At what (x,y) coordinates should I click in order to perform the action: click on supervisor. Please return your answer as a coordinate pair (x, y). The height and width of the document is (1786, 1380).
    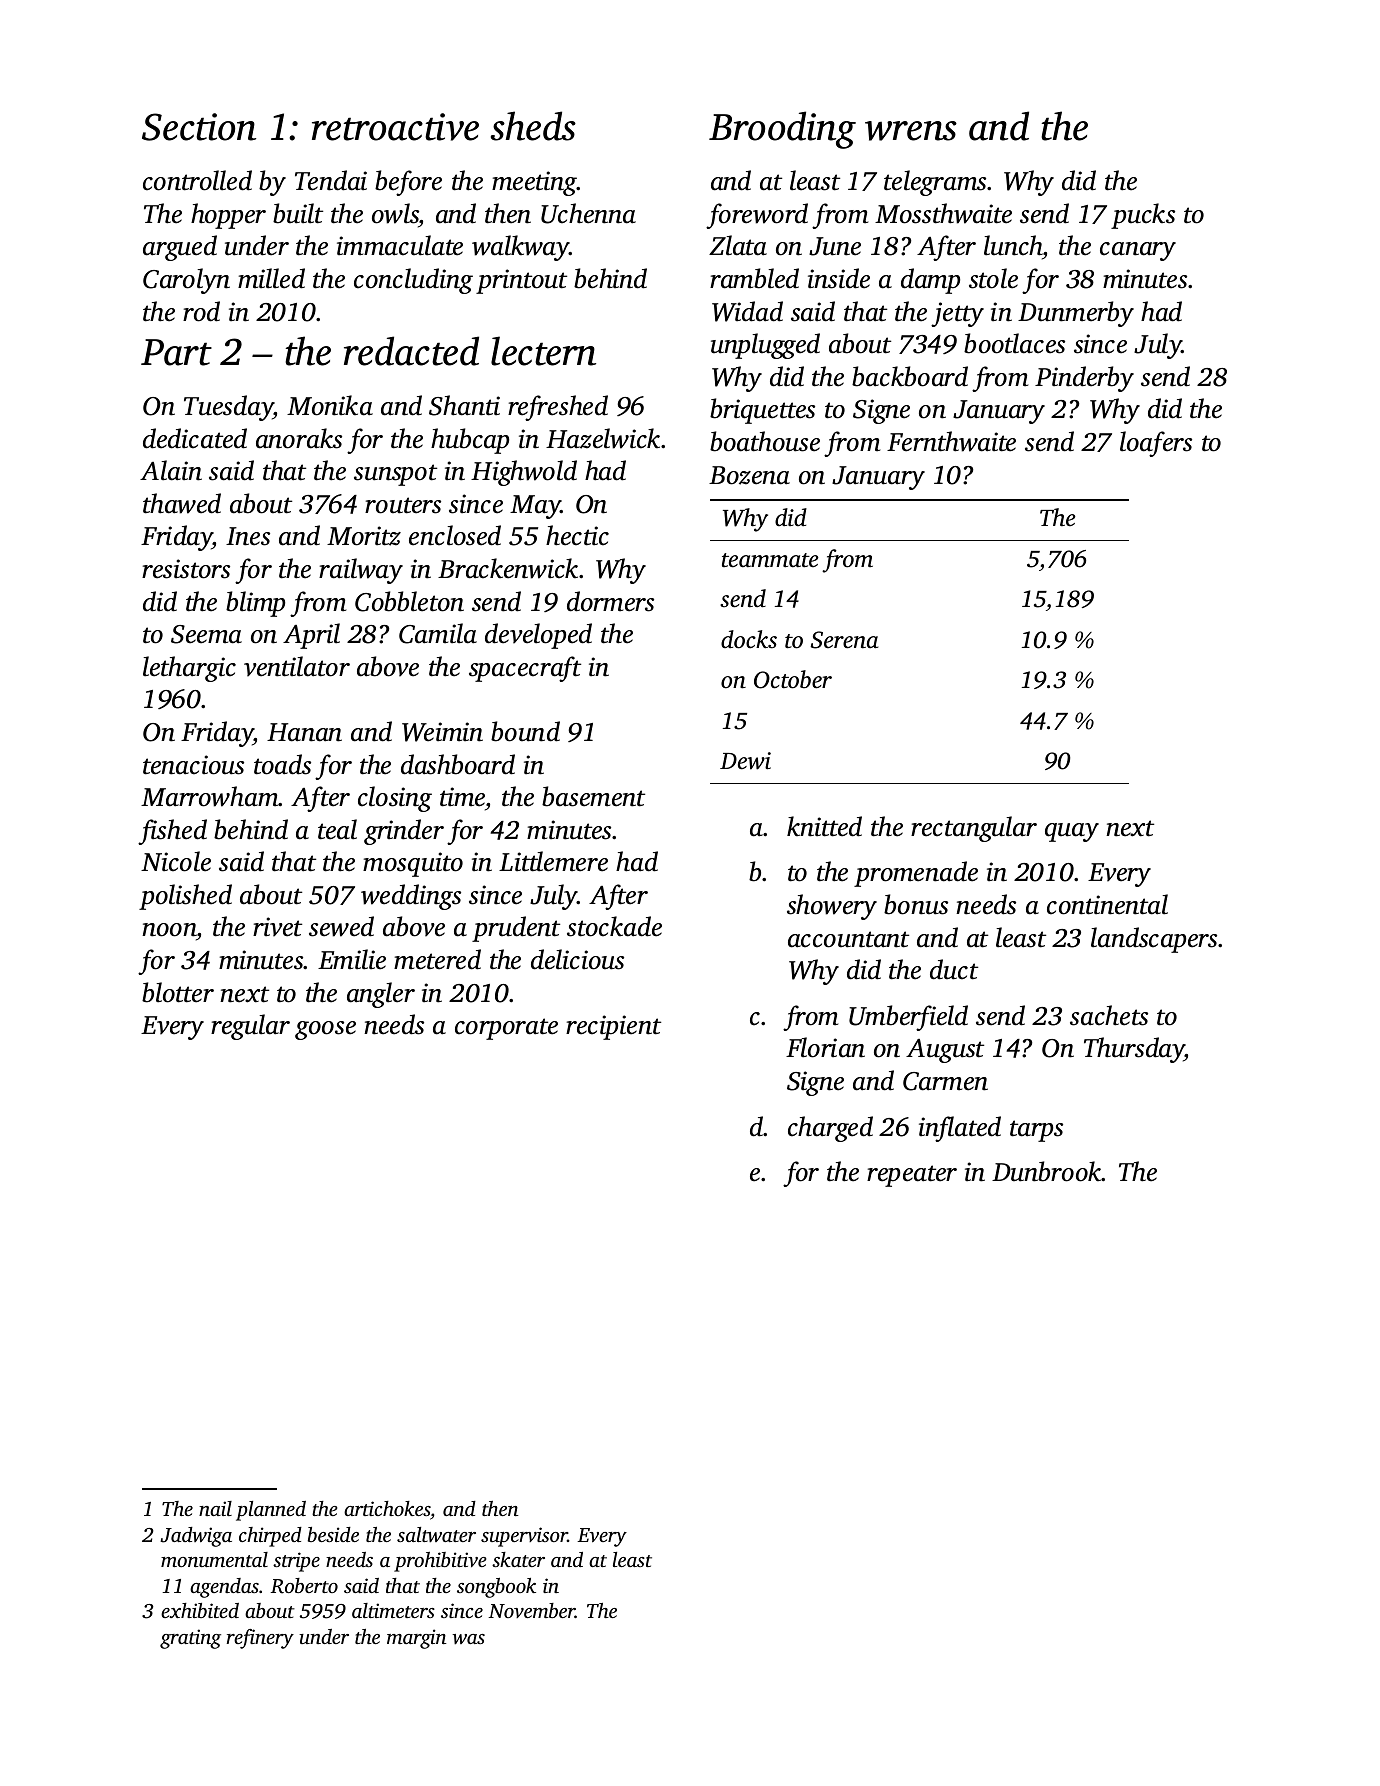
    Looking at the image, I should click on (524, 1537).
